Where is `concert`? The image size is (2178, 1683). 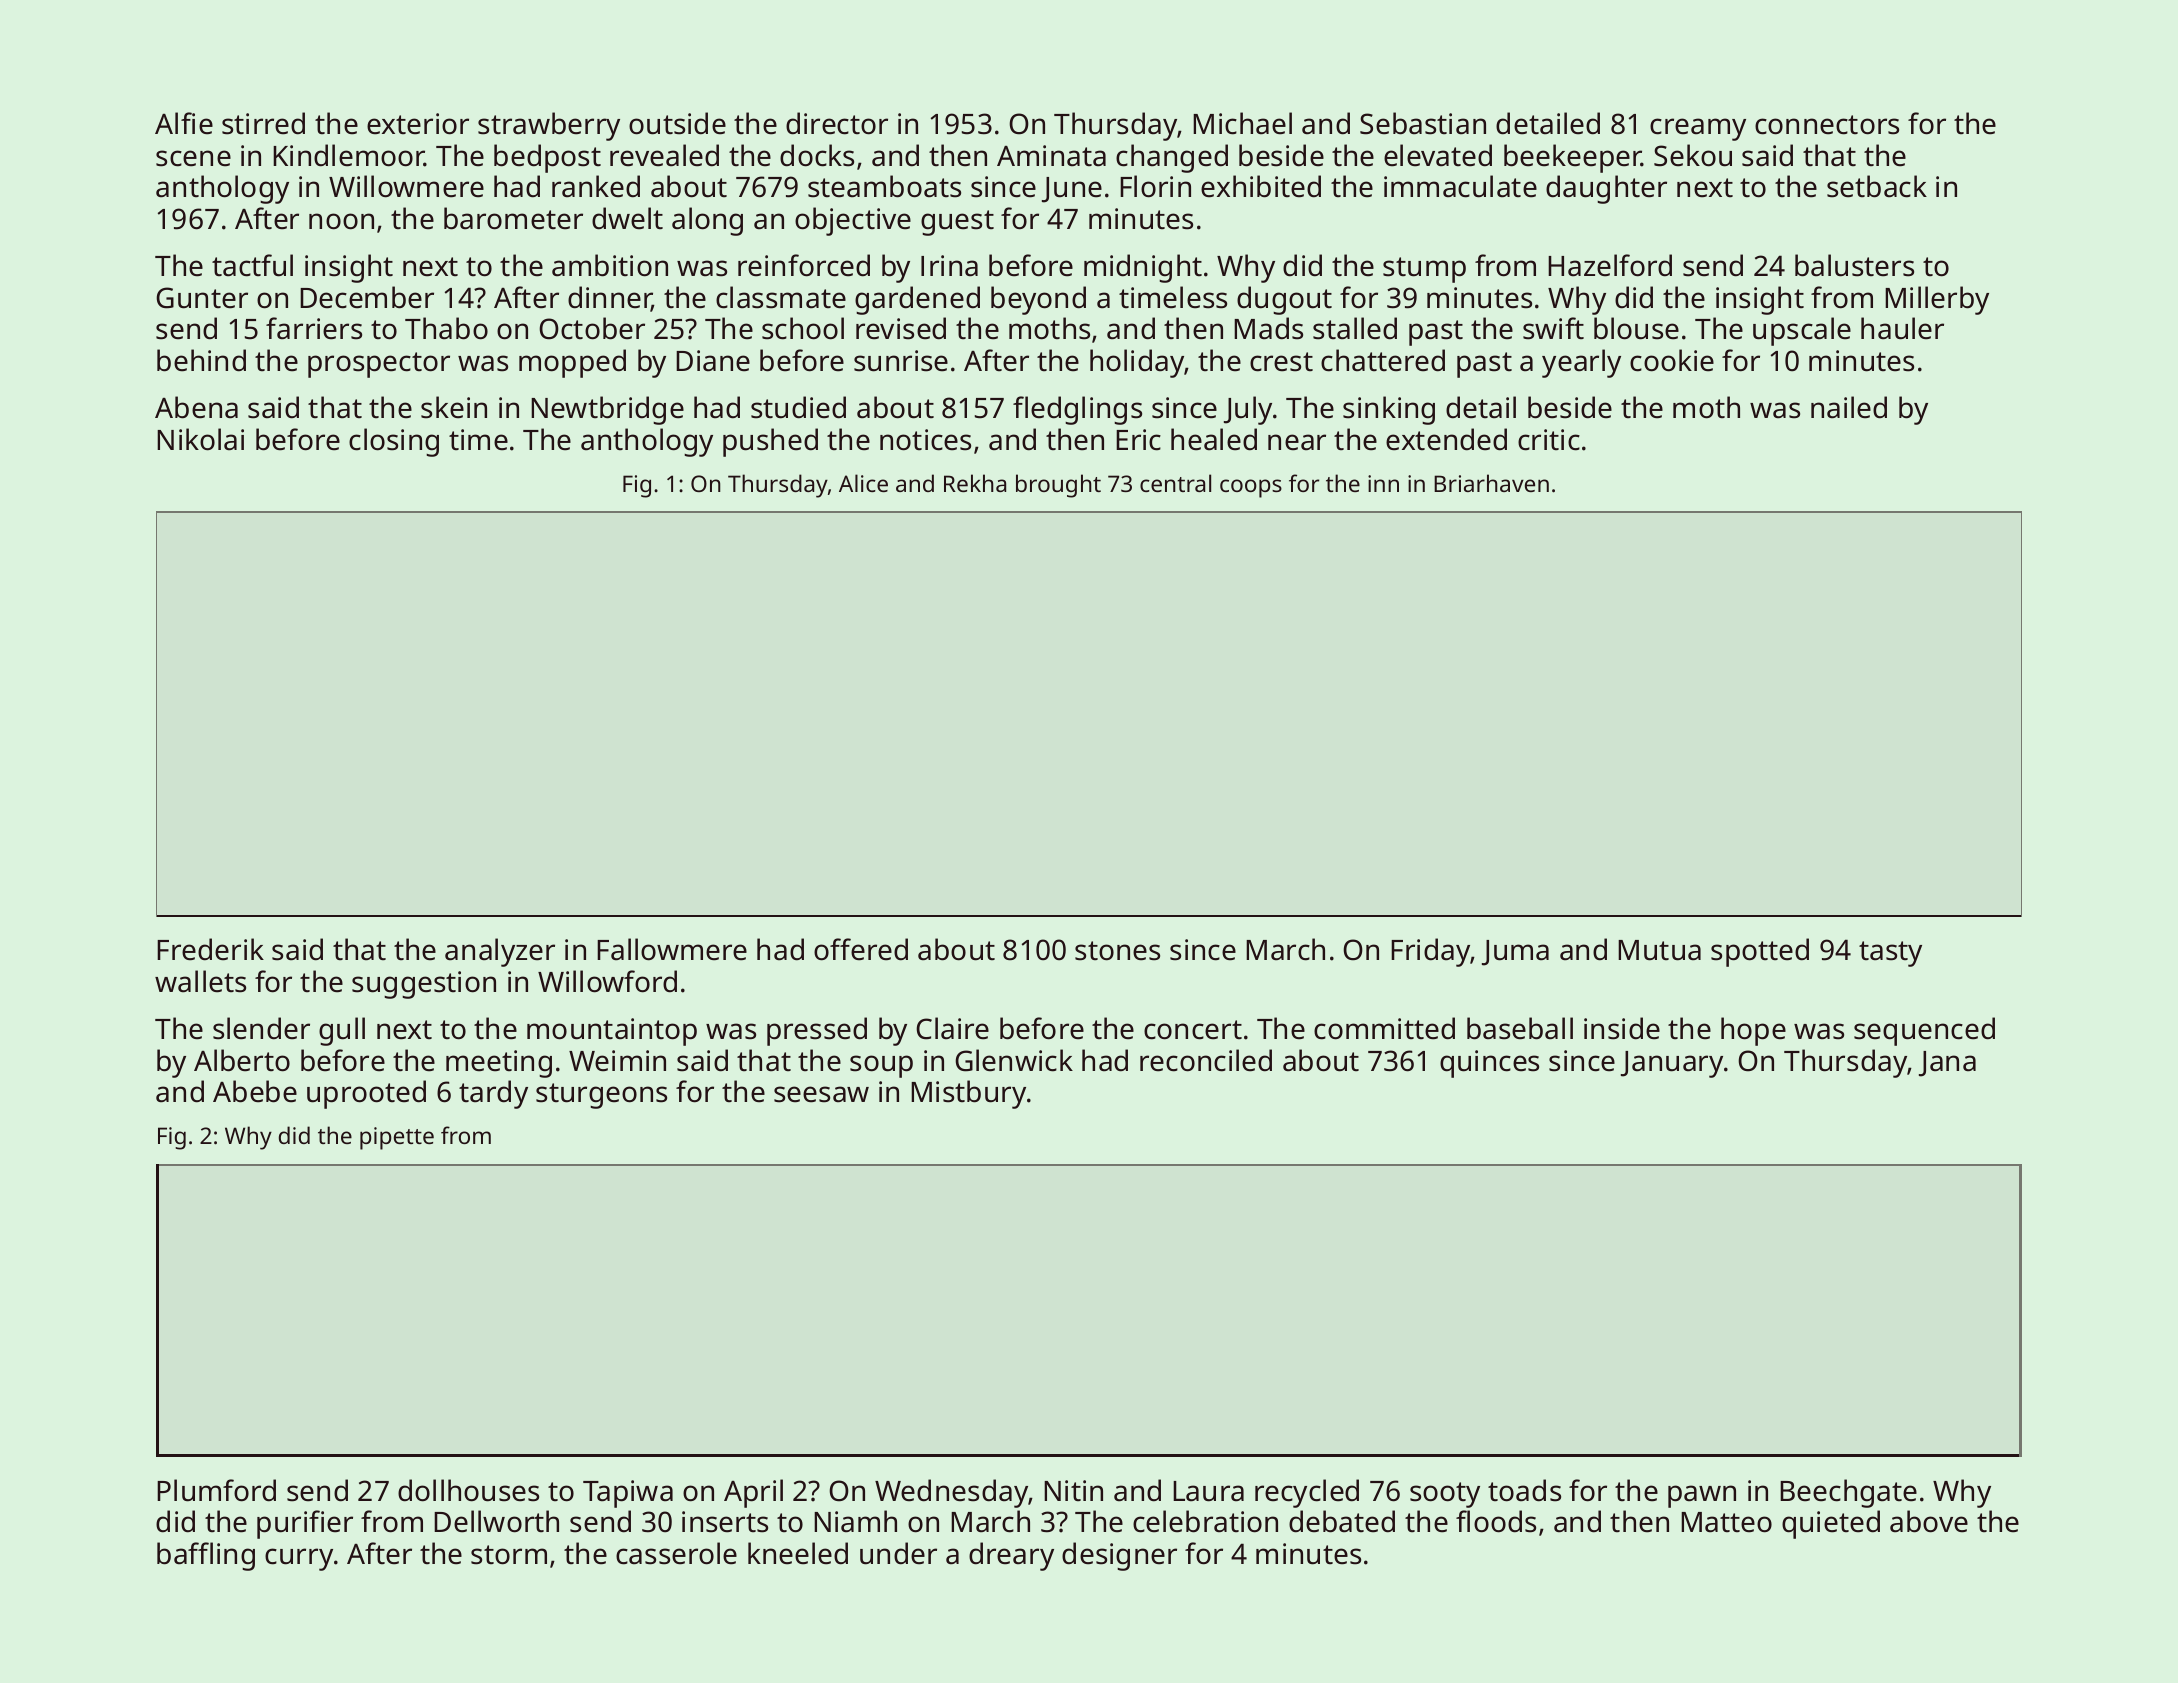 concert is located at coordinates (1193, 1030).
